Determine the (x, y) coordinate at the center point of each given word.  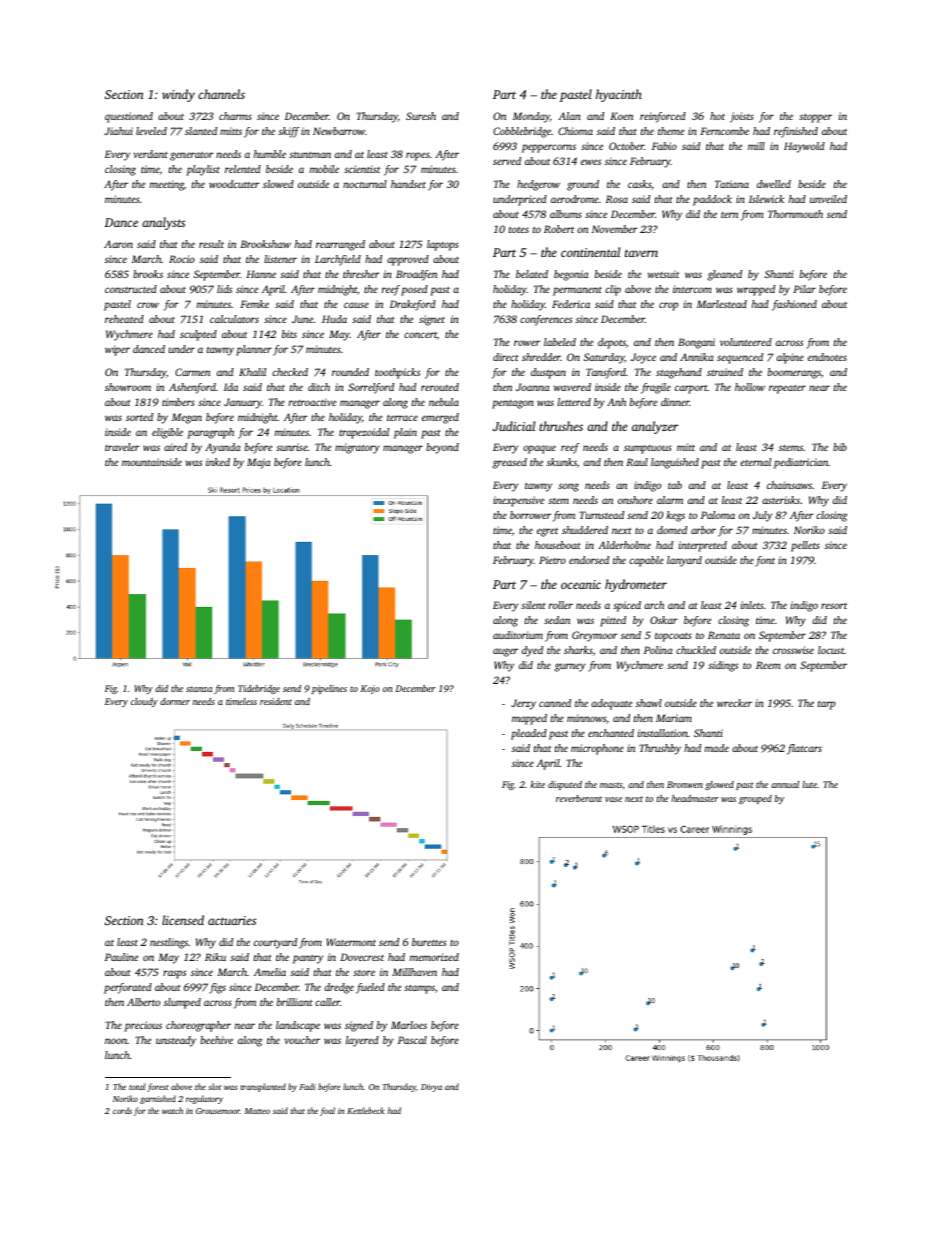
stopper (815, 118)
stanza (199, 689)
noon (116, 1041)
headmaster (695, 798)
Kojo (370, 689)
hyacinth (619, 95)
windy (178, 95)
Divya (431, 1088)
